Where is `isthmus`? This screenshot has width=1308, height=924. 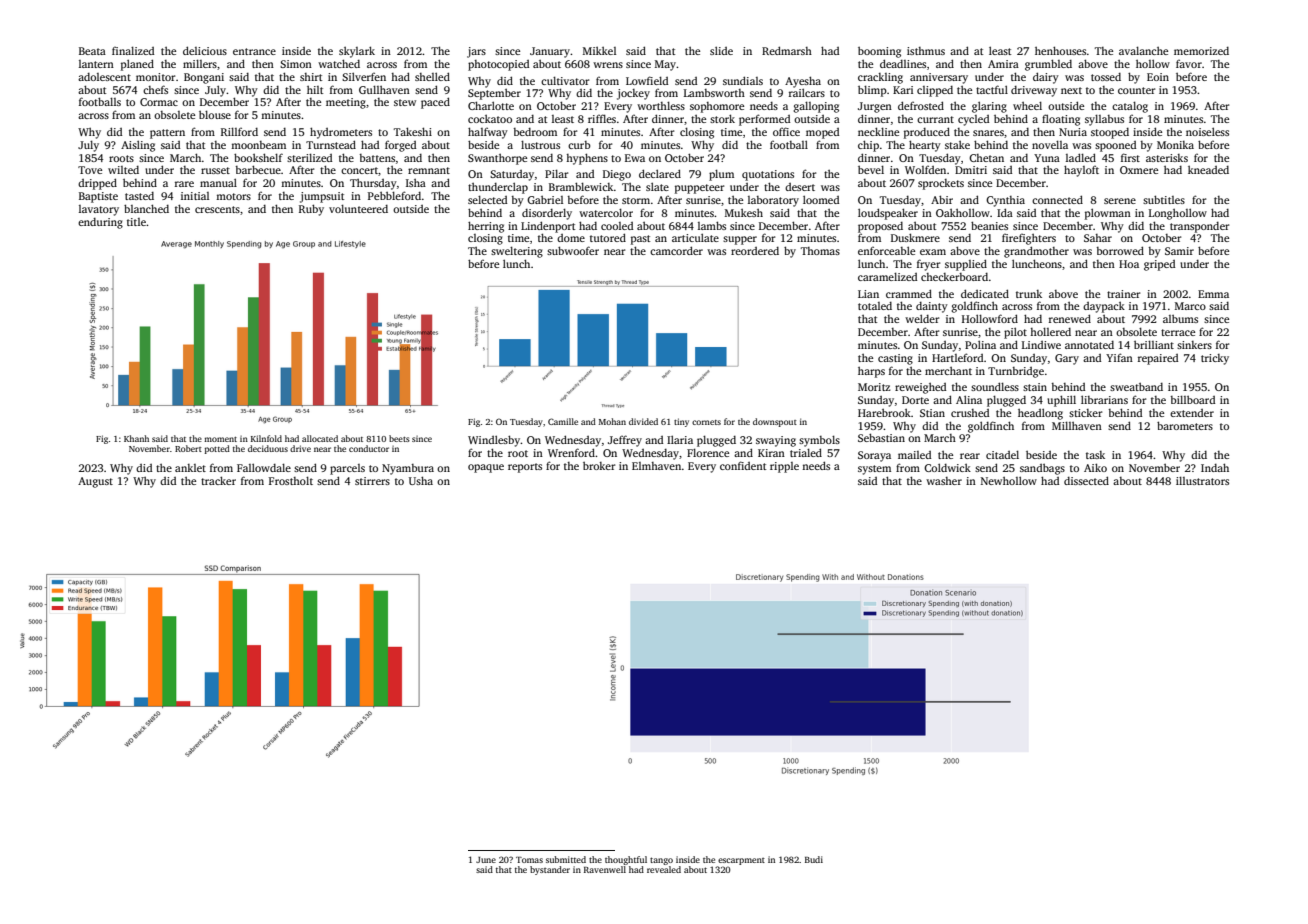 isthmus is located at coordinates (926, 51).
